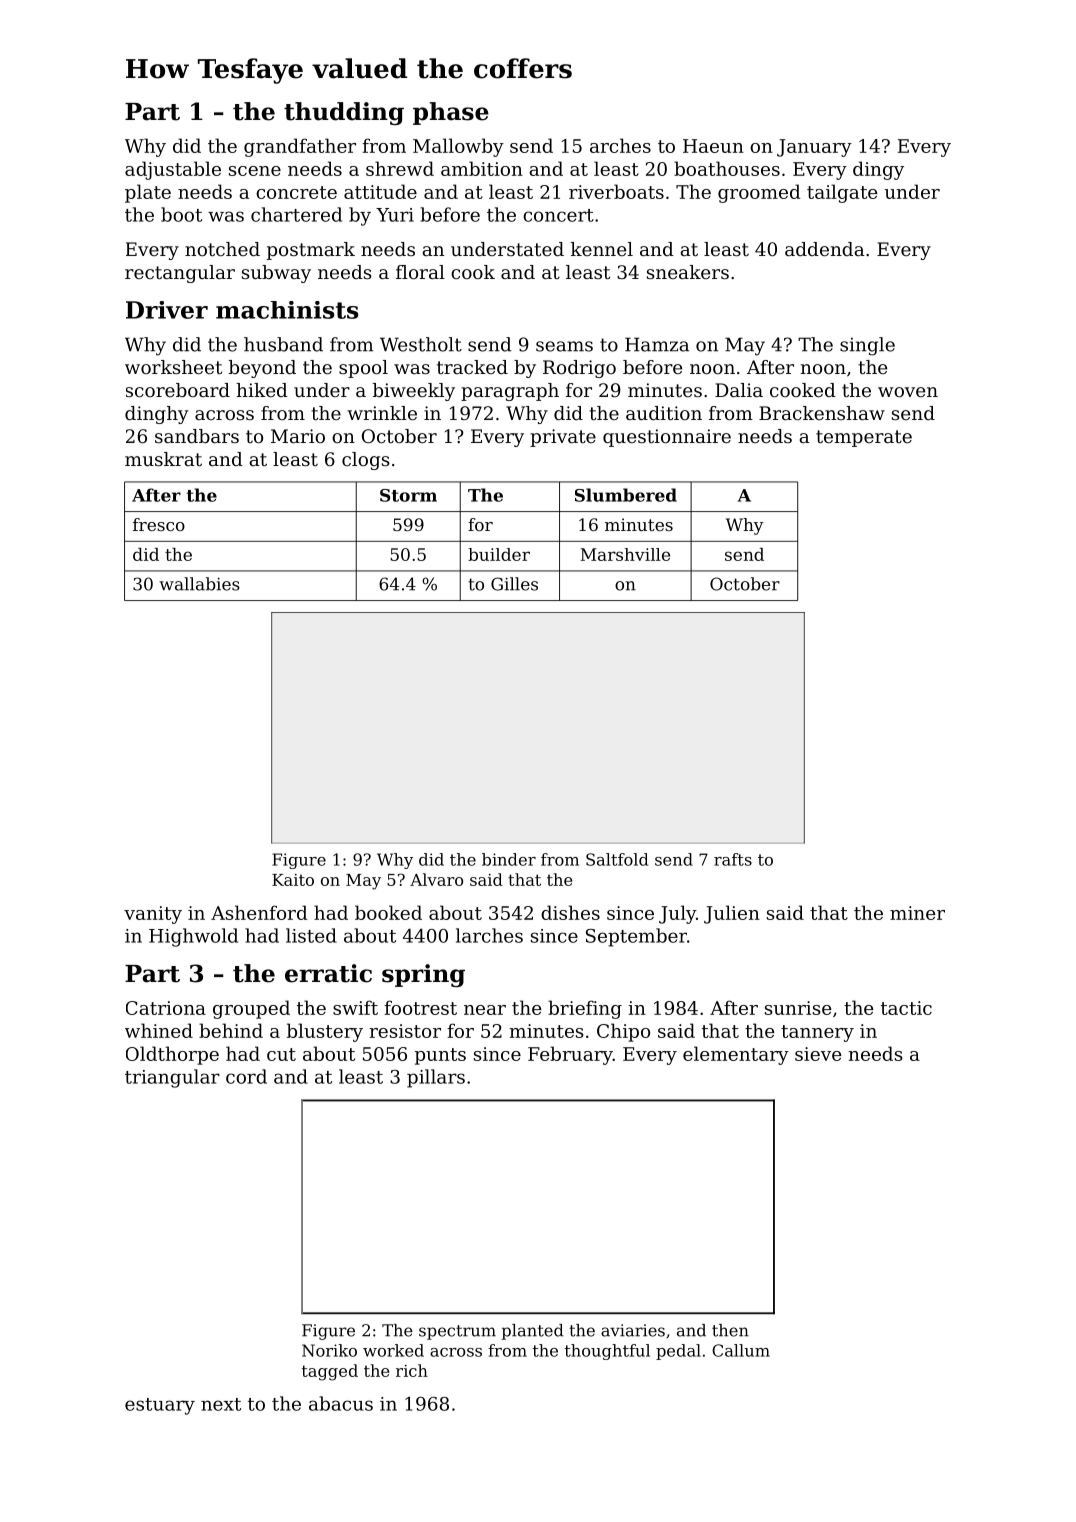  Describe the element at coordinates (221, 1404) in the screenshot. I see `next` at that location.
